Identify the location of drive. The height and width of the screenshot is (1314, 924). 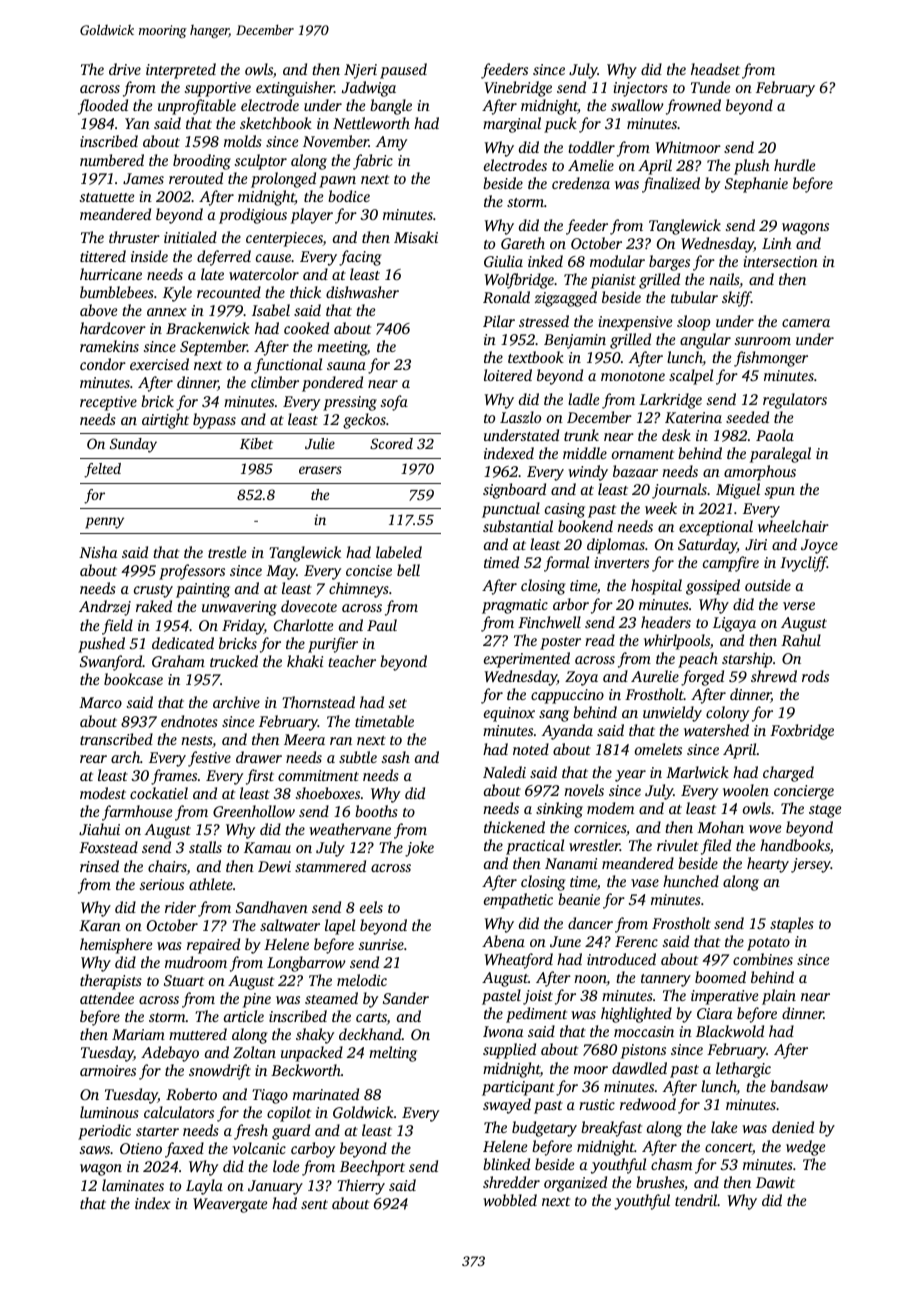
(125, 69).
